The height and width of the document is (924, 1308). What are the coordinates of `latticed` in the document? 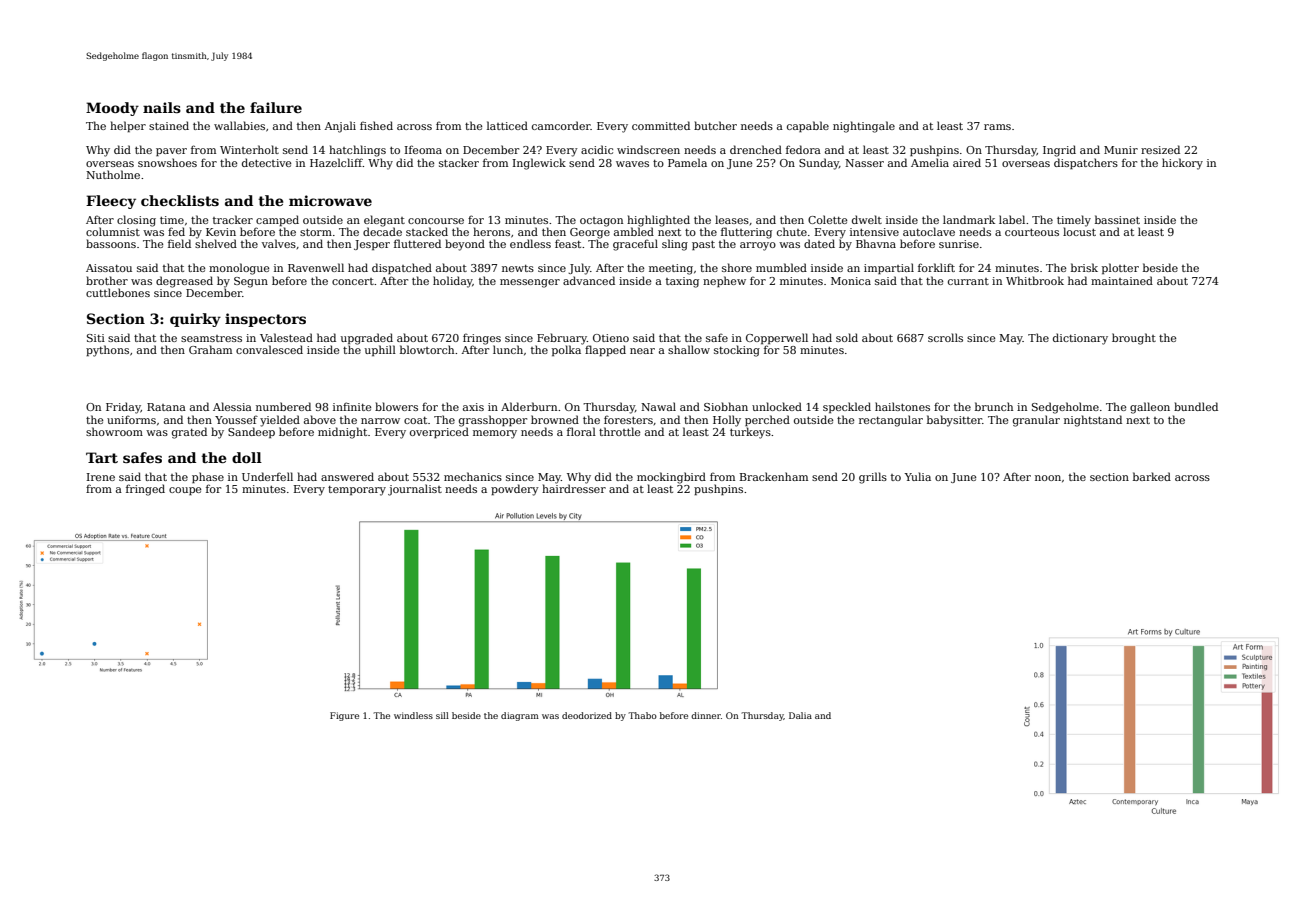 It's located at (507, 125).
